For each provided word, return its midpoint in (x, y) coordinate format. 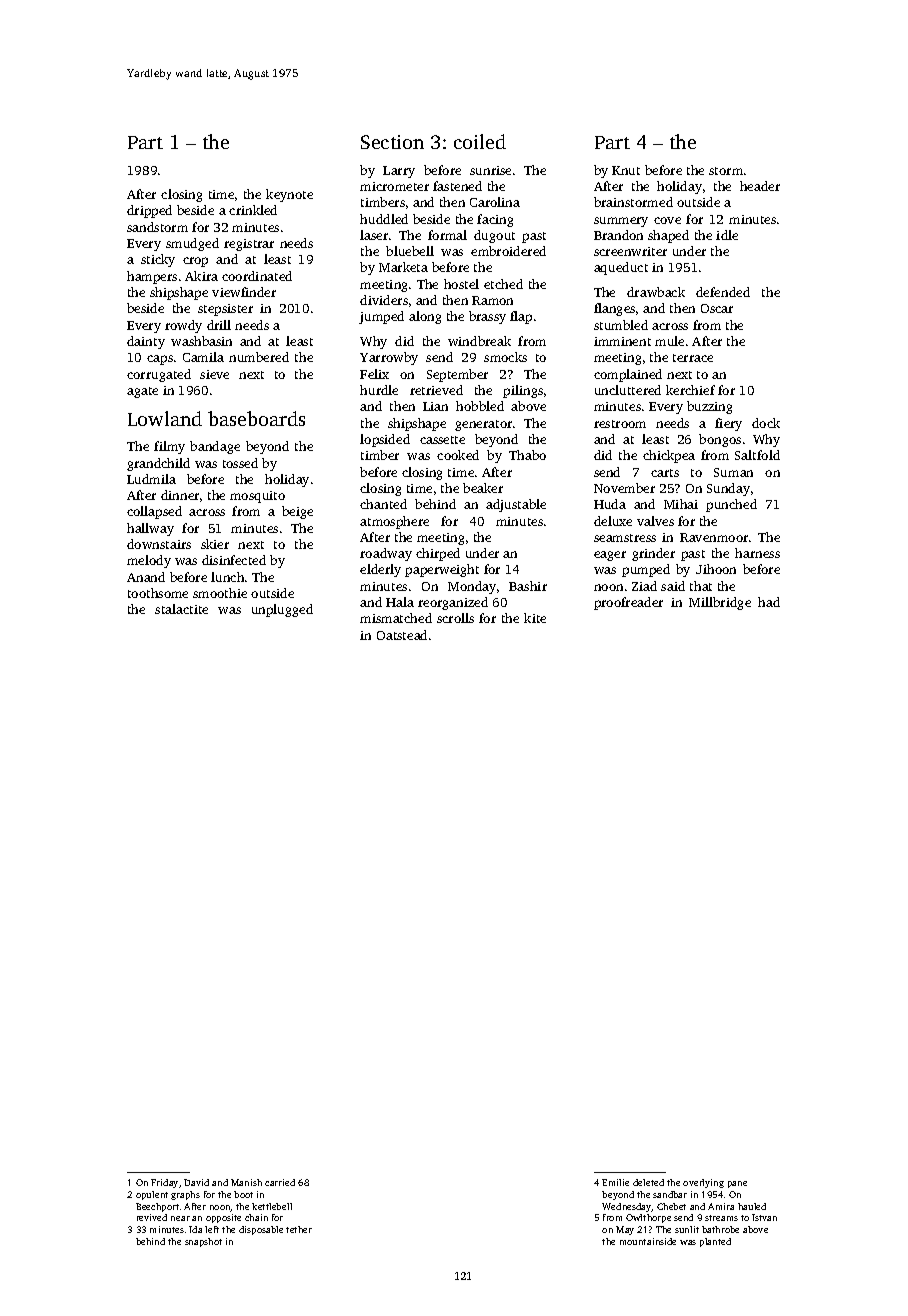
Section (392, 142)
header (760, 186)
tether (299, 1229)
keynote (289, 195)
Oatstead (402, 635)
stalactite (181, 609)
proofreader (628, 603)
